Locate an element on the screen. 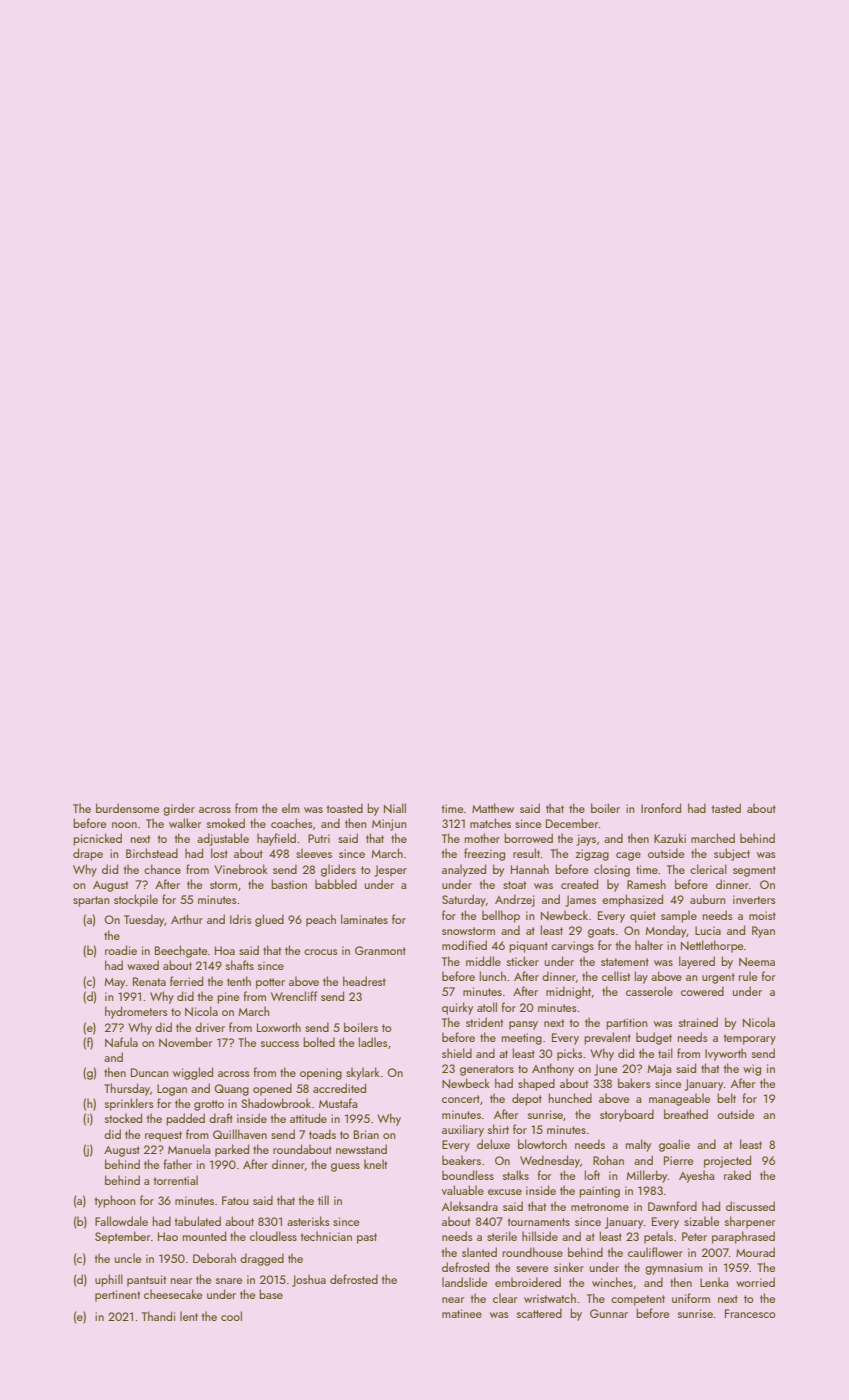 Image resolution: width=849 pixels, height=1400 pixels. knelt is located at coordinates (375, 1164).
